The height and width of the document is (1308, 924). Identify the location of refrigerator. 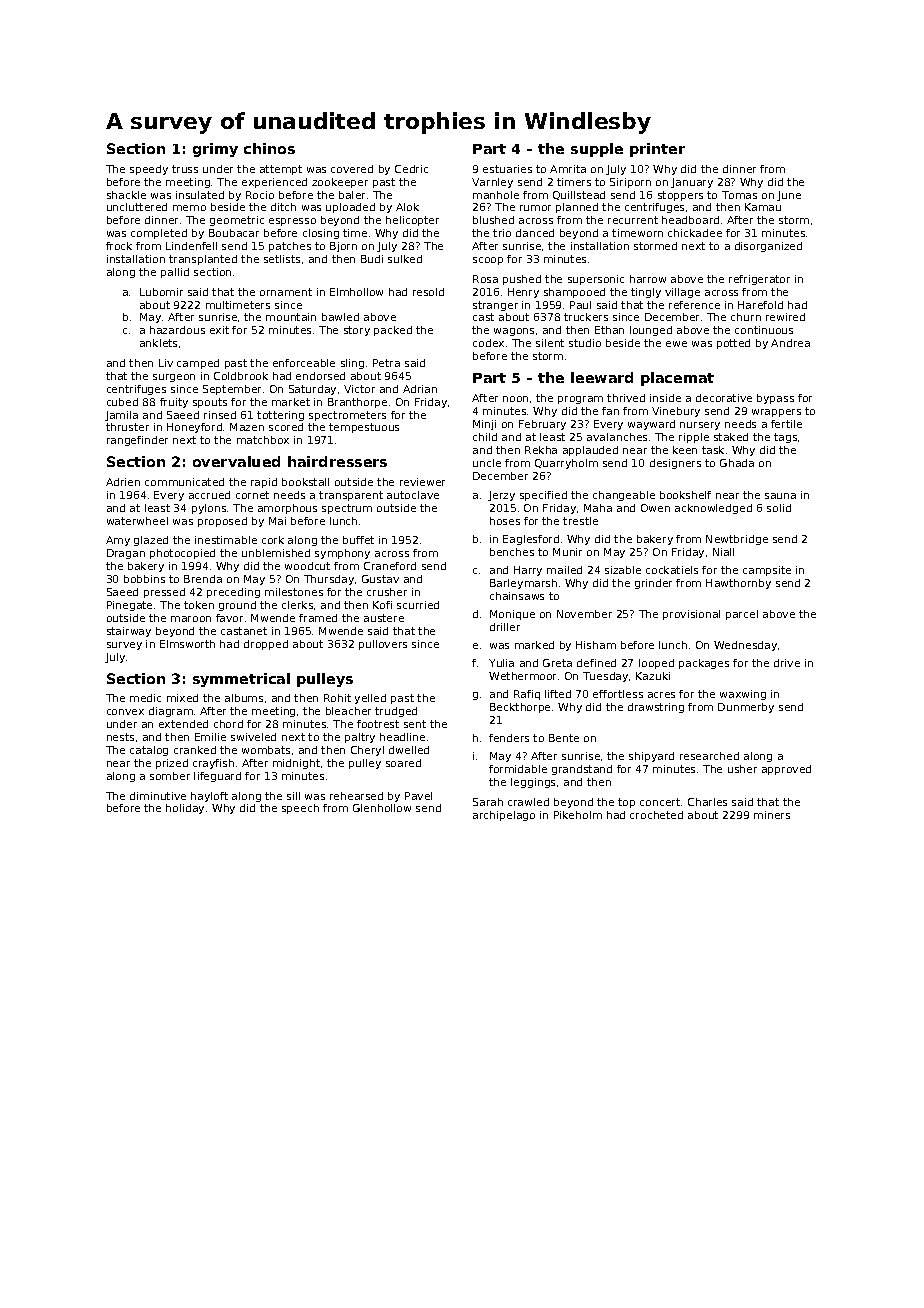
(759, 280).
